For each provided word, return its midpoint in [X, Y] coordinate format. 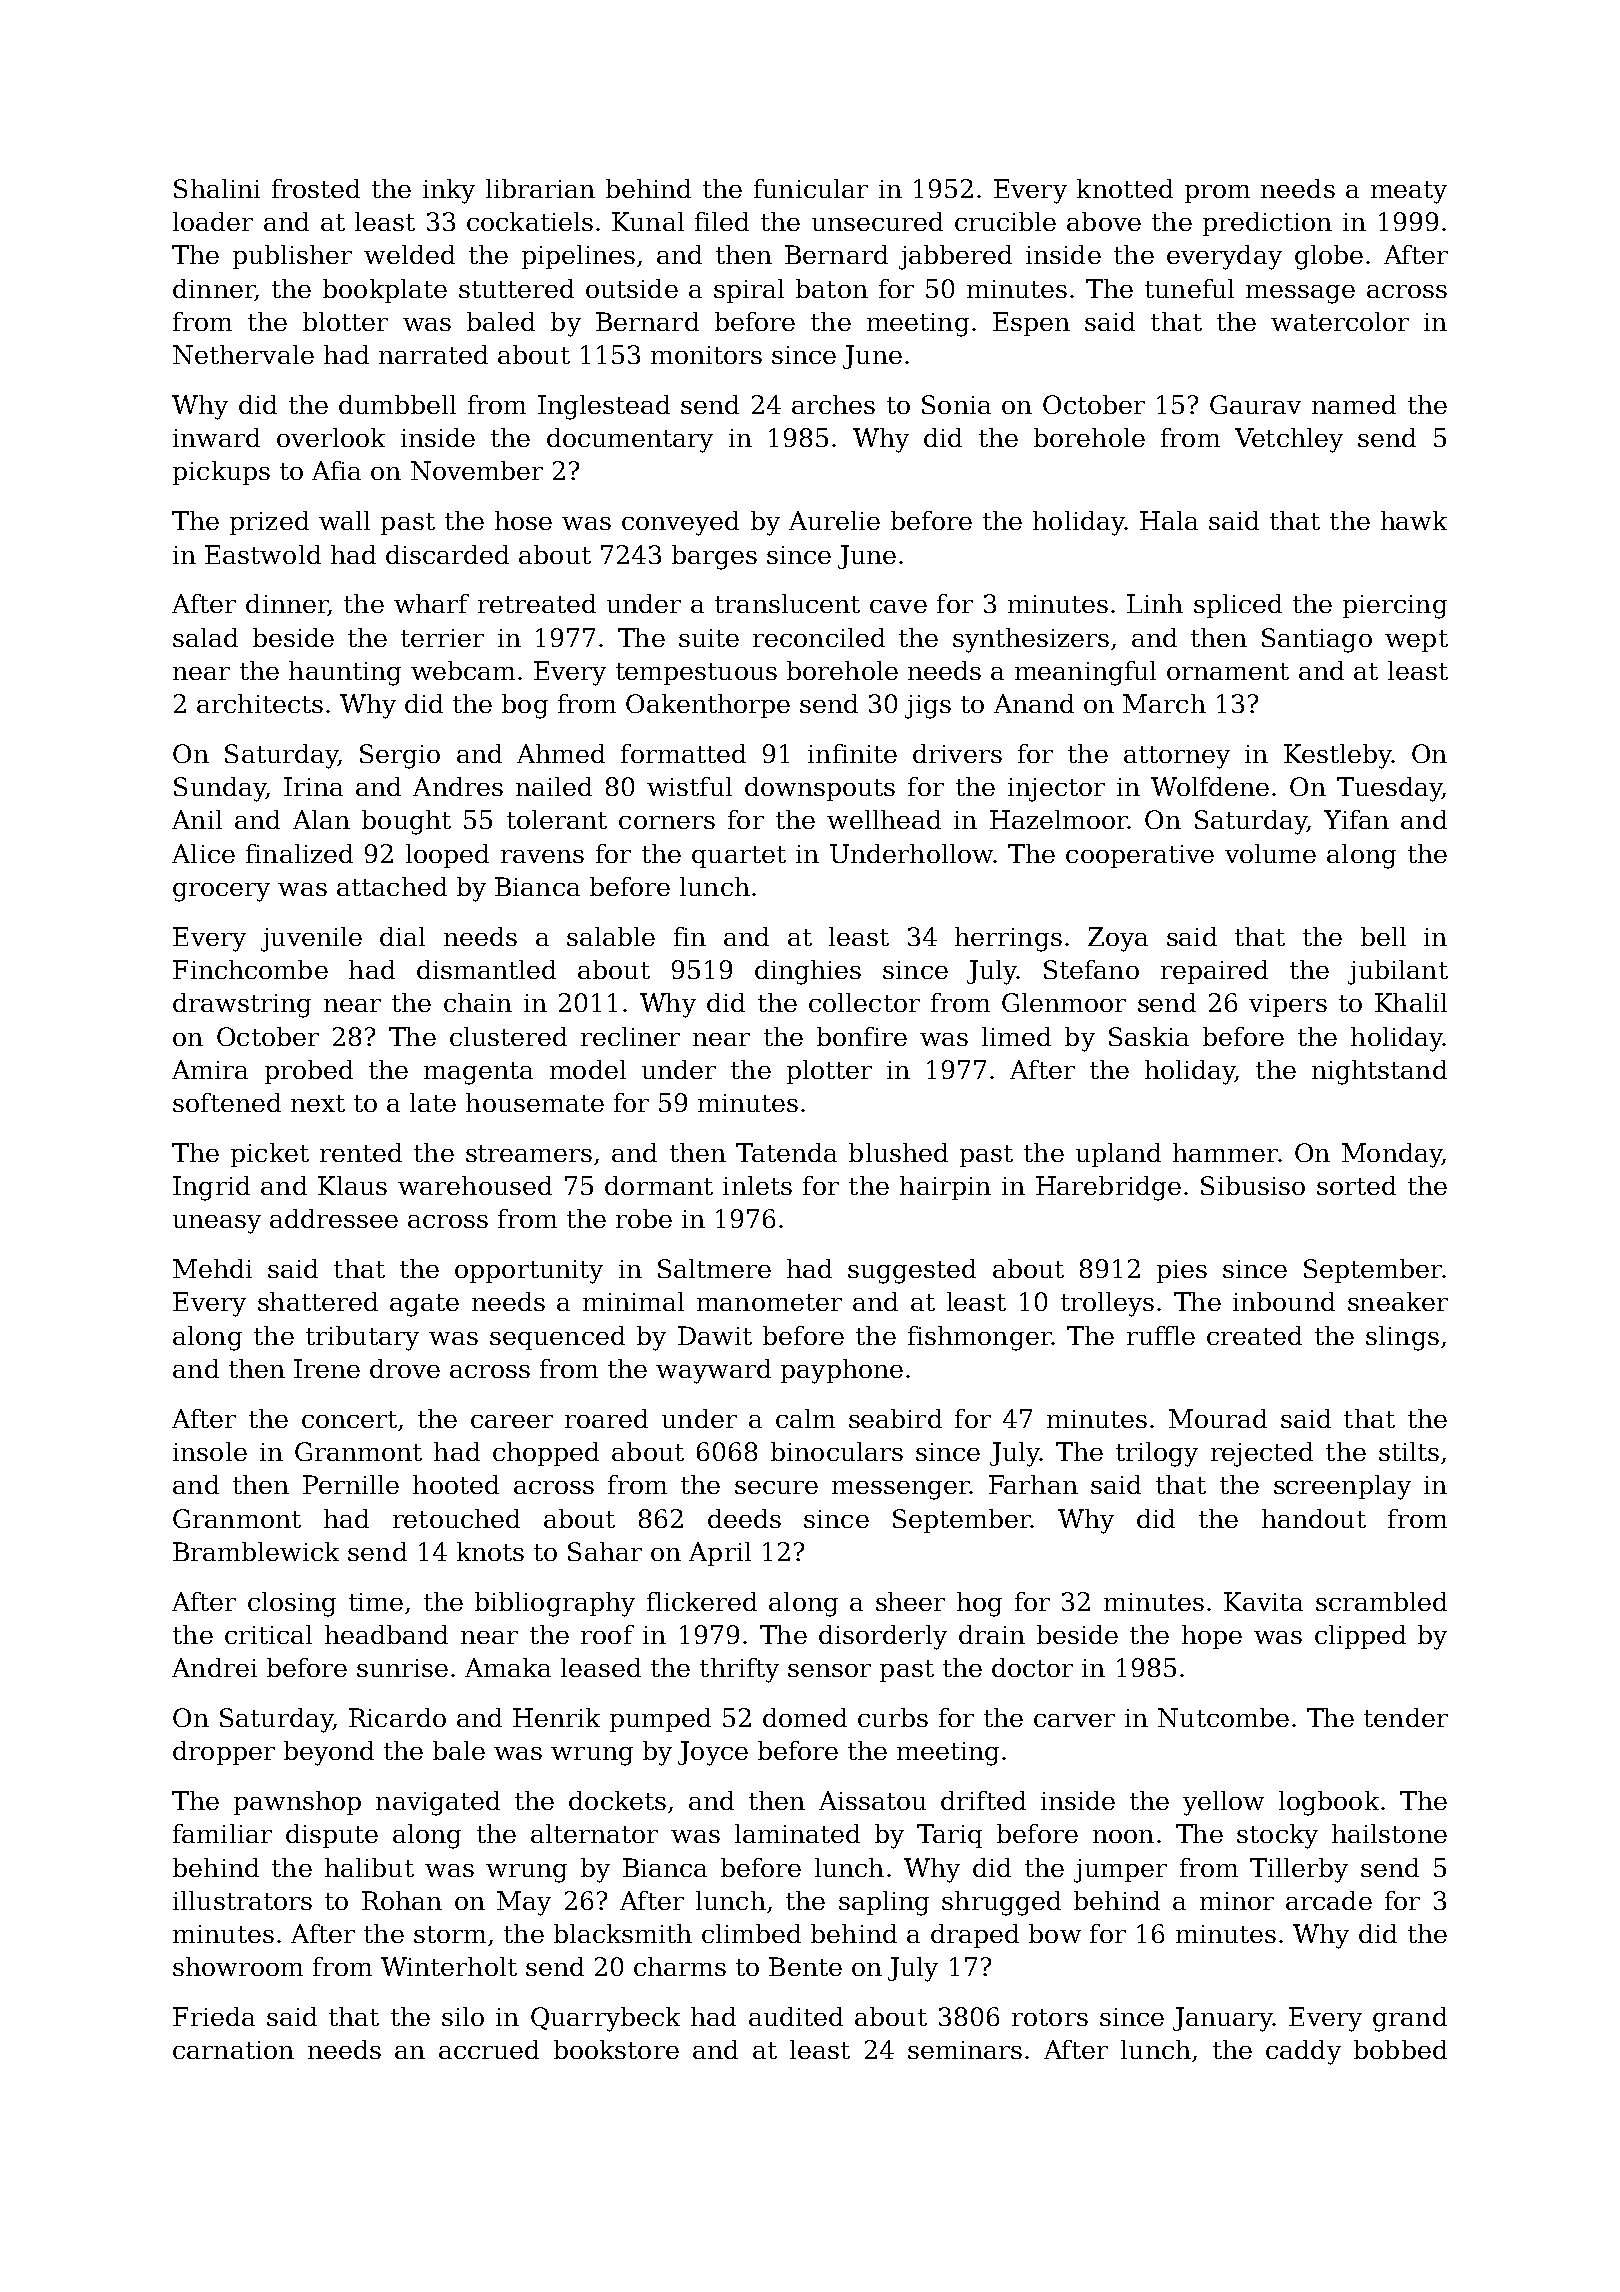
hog [979, 1604]
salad [205, 637]
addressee [334, 1218]
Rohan [402, 1900]
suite [709, 638]
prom [1217, 194]
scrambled [1381, 1601]
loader [213, 221]
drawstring [242, 1005]
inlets [757, 1185]
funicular [811, 188]
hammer [1225, 1152]
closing [292, 1604]
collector [864, 1002]
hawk [1414, 520]
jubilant [1398, 972]
